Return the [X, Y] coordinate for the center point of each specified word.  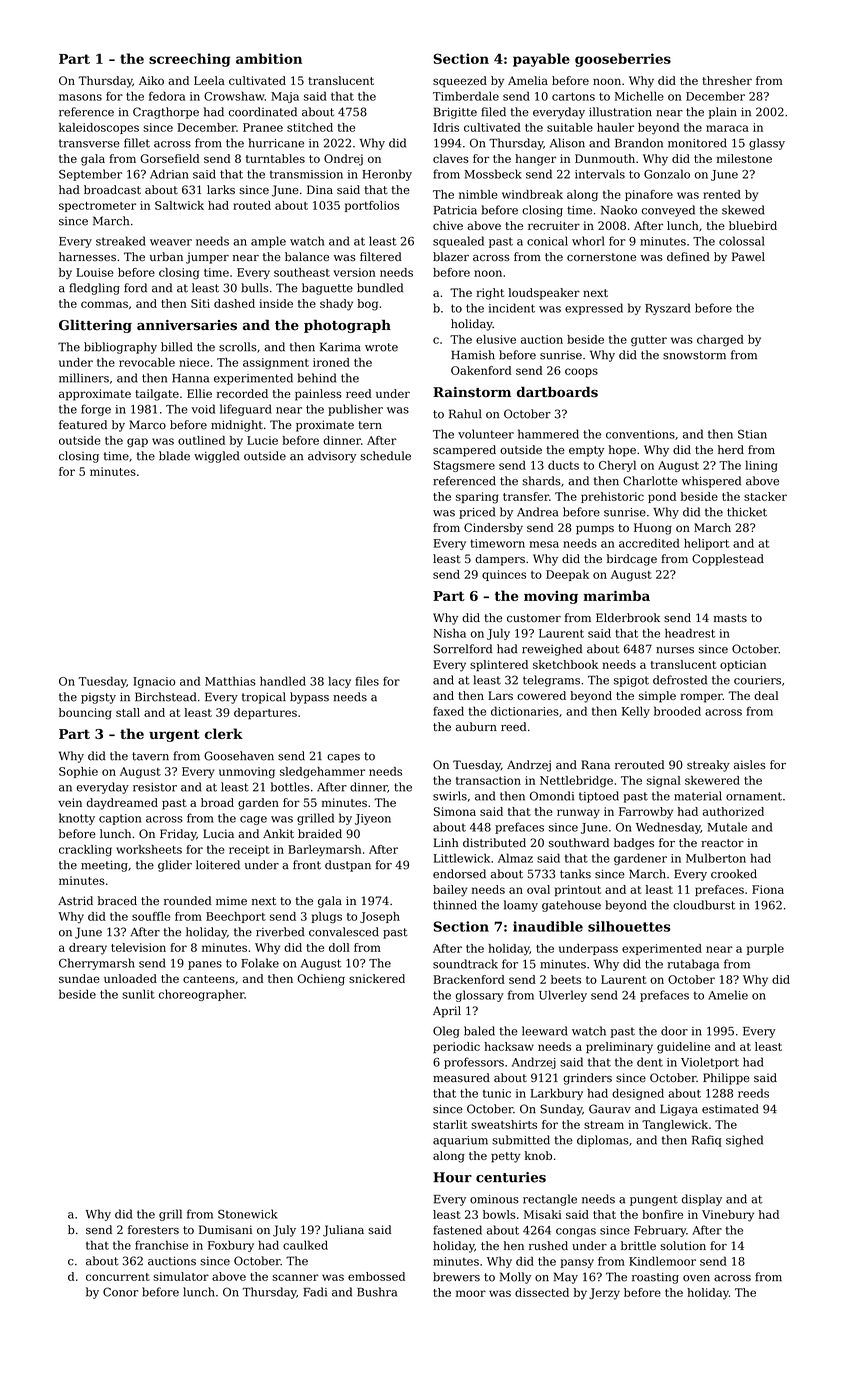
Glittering [95, 326]
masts [730, 618]
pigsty [98, 698]
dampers [500, 560]
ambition [269, 58]
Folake [260, 963]
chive [448, 225]
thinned [455, 905]
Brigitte [455, 113]
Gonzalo [667, 174]
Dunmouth [605, 158]
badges [634, 844]
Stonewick [247, 1214]
